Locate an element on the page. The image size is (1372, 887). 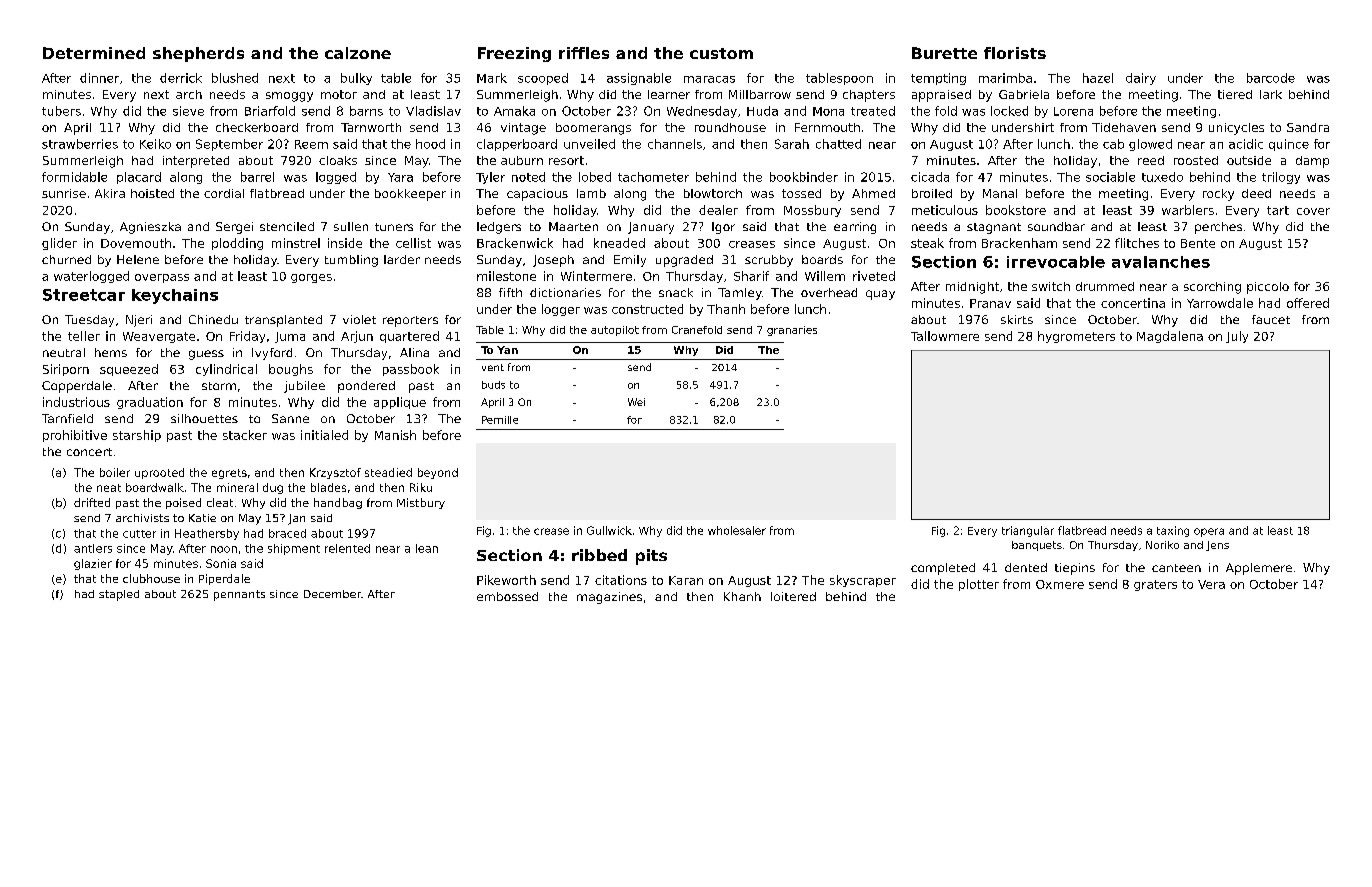
hygrometers is located at coordinates (1076, 337).
